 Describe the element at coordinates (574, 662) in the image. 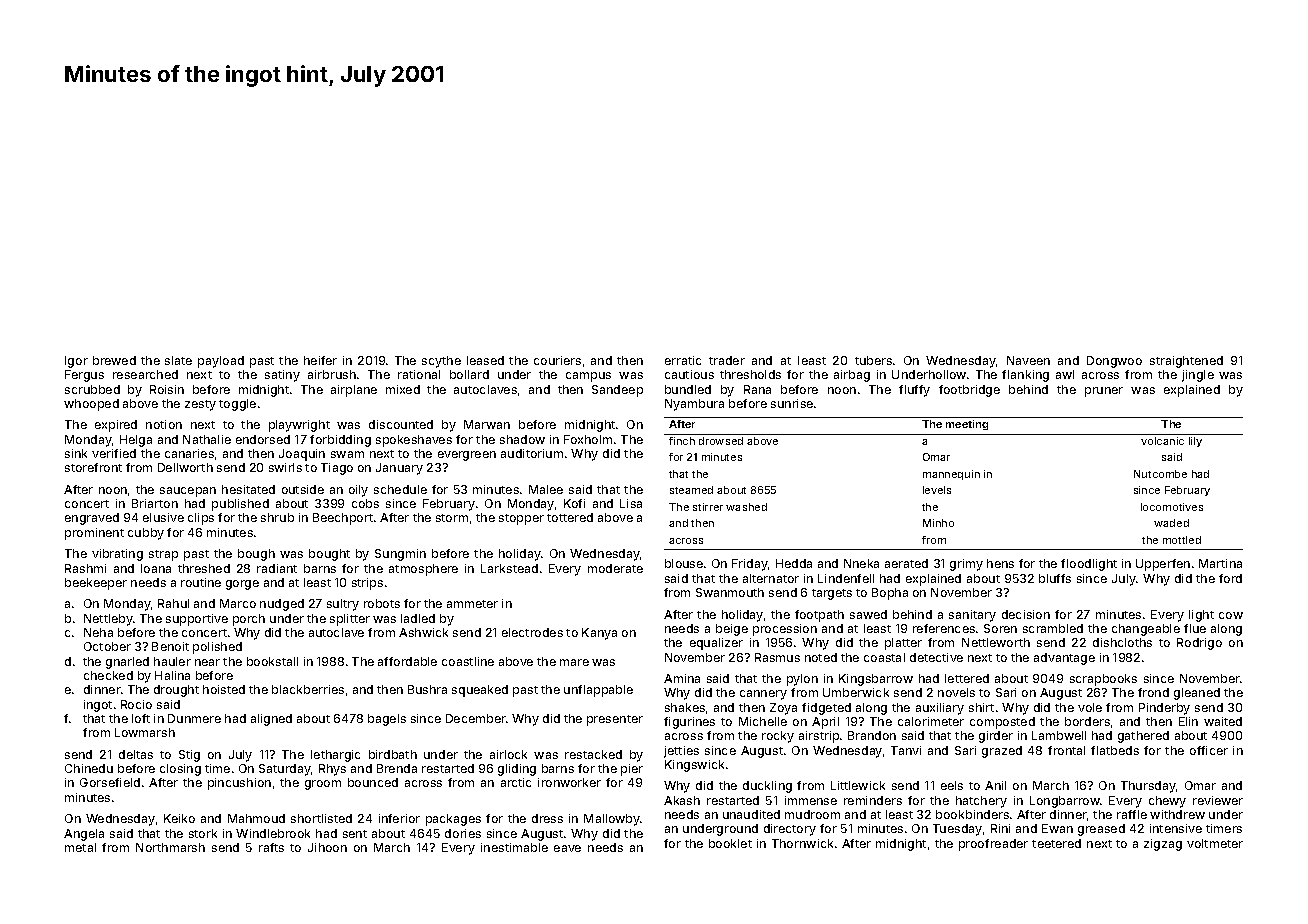

I see `mare` at that location.
